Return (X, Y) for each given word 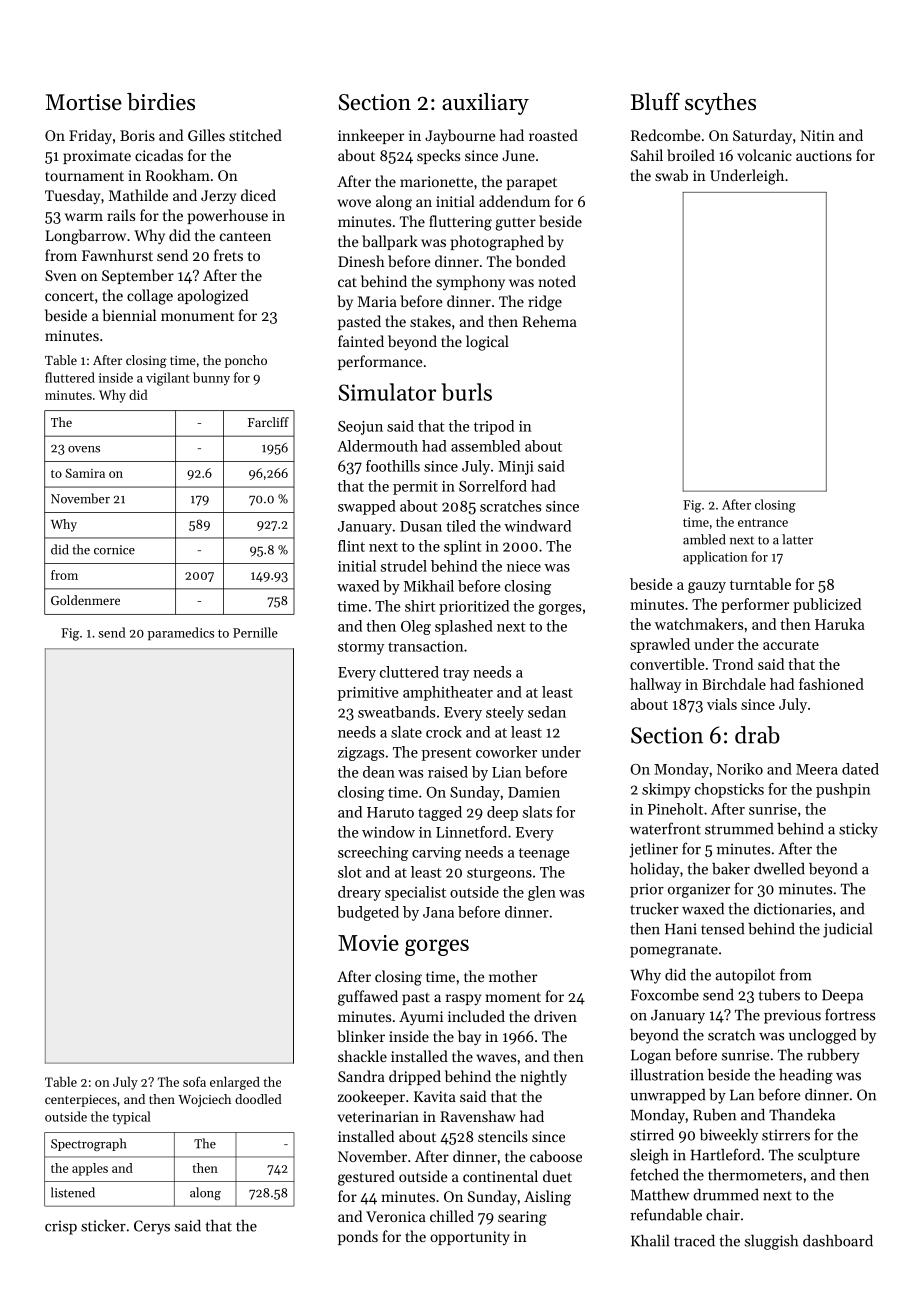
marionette (436, 181)
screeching (373, 853)
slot (350, 872)
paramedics (181, 633)
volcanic (764, 155)
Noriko (740, 769)
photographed (497, 243)
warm (84, 217)
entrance (763, 523)
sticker (103, 1226)
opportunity (470, 1238)
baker (731, 869)
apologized (213, 297)
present (447, 754)
